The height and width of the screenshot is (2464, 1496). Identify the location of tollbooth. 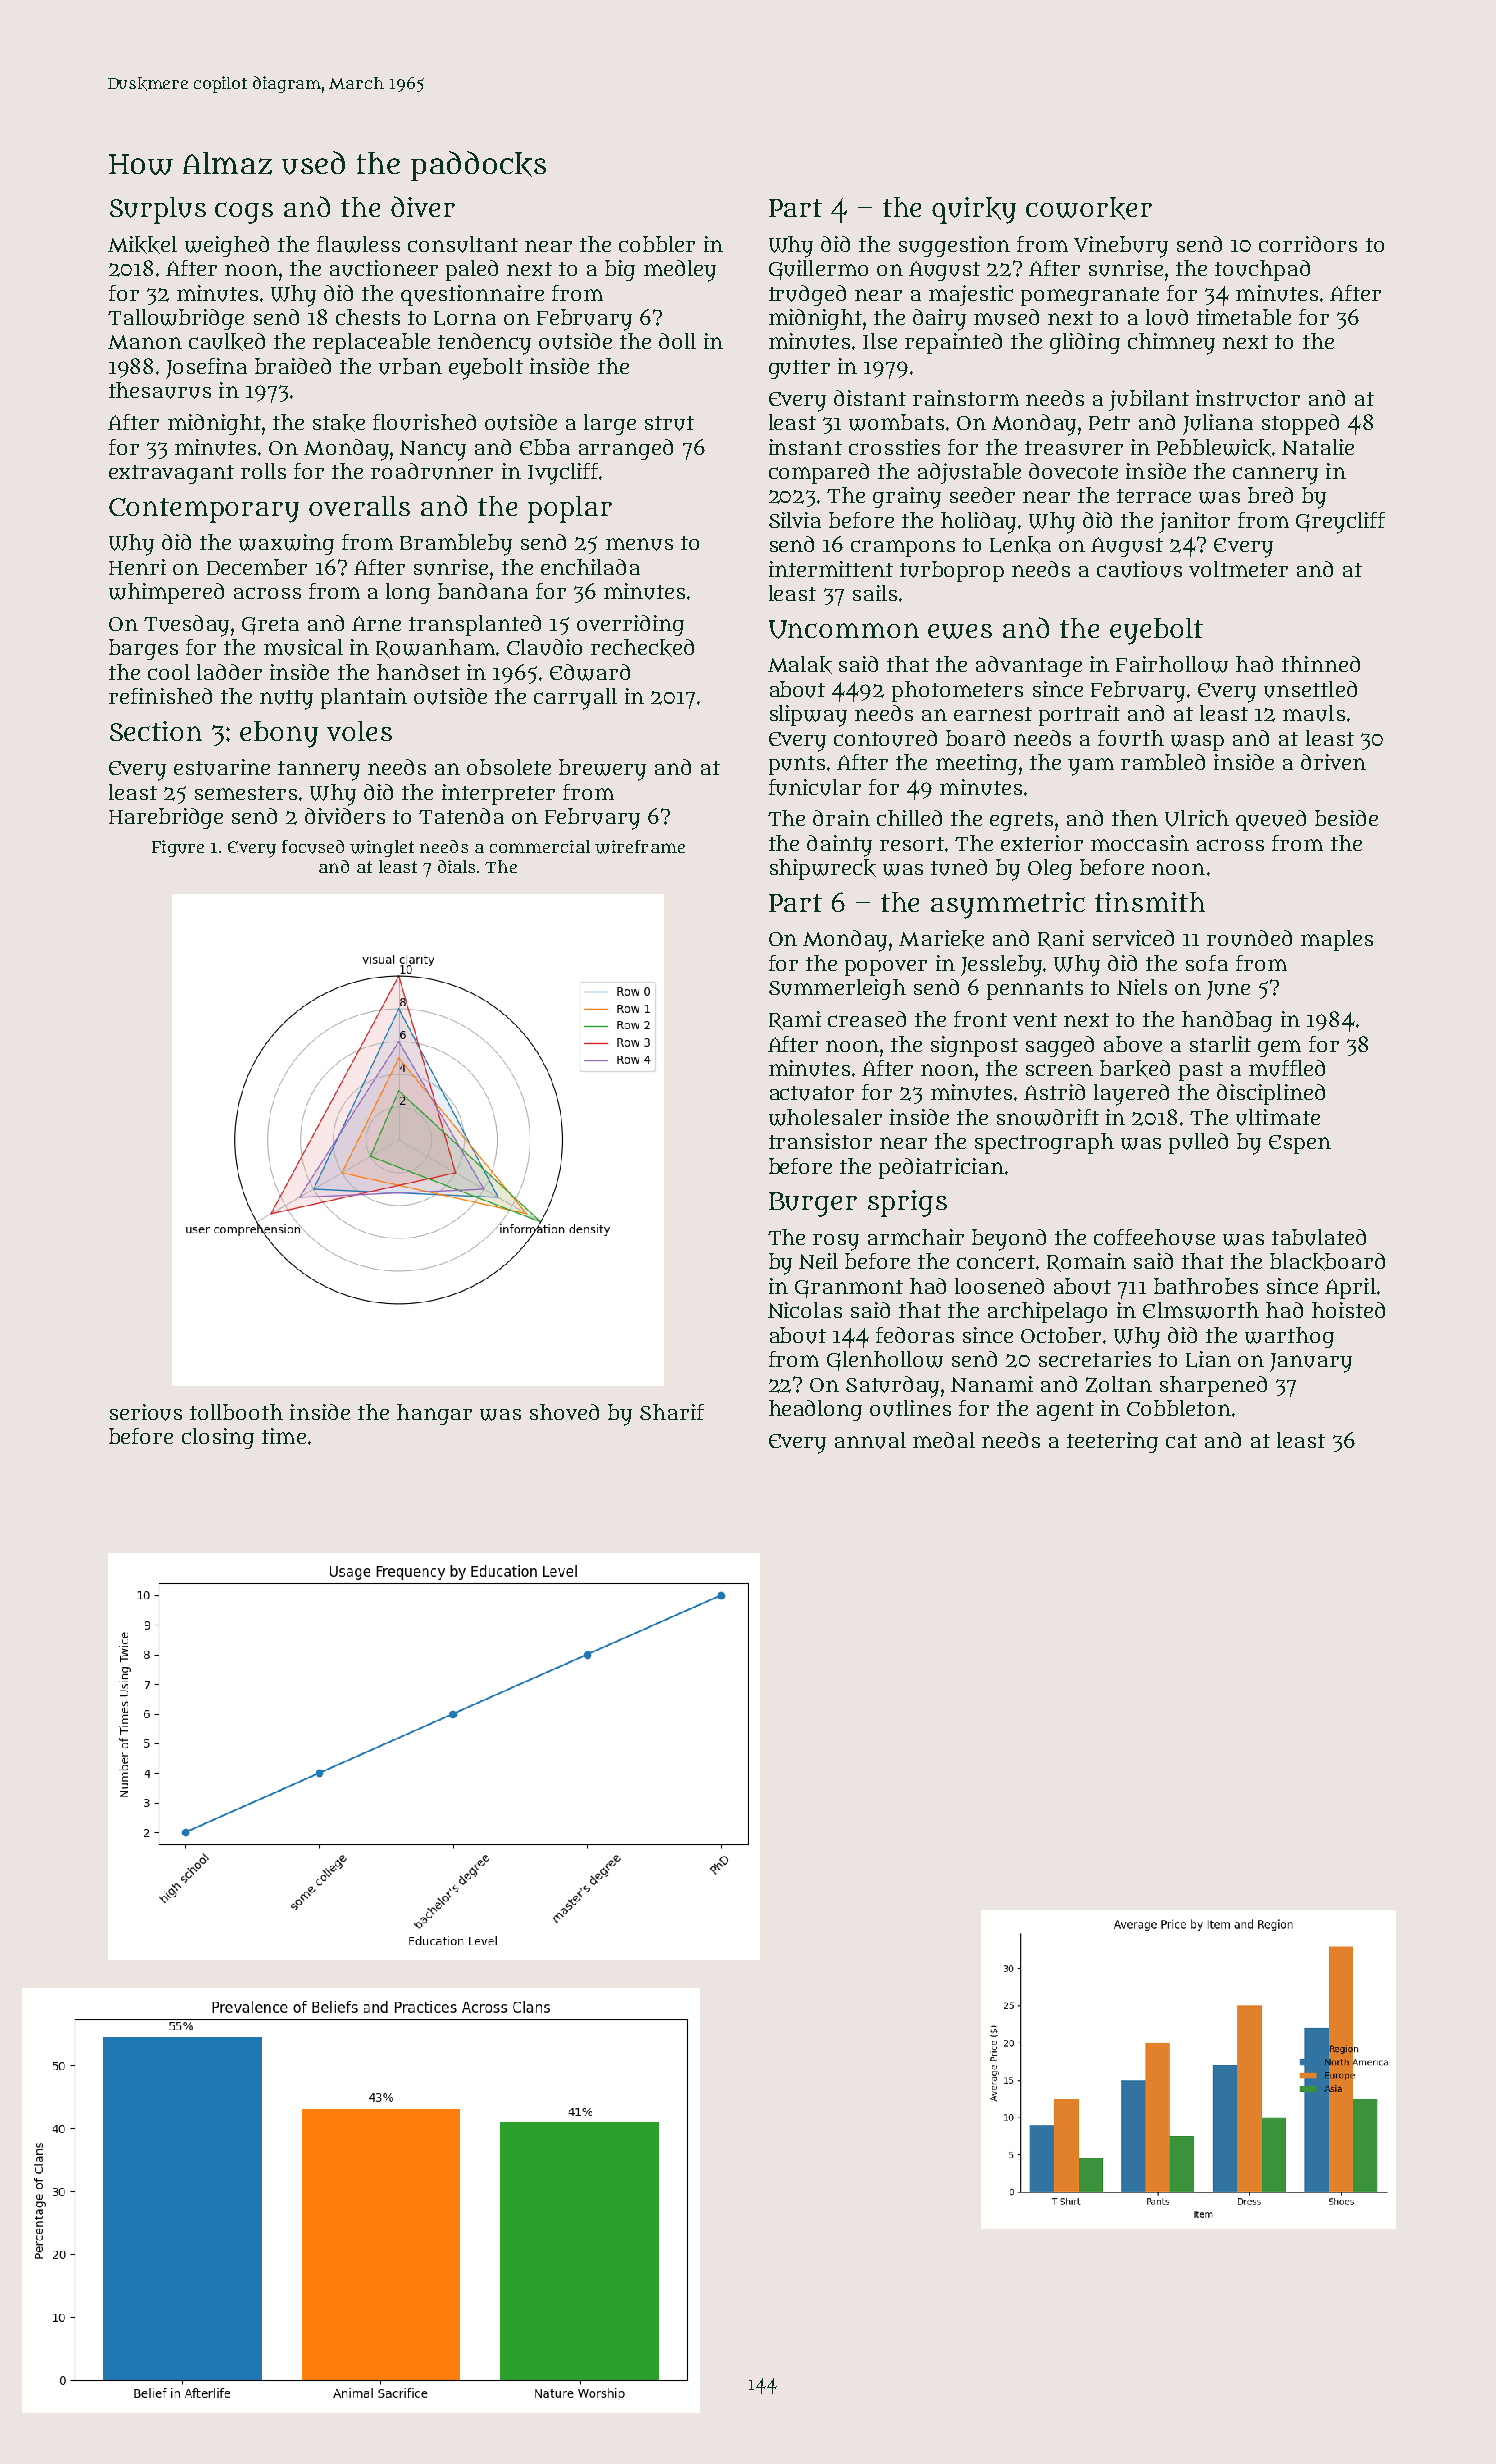
(236, 1412).
